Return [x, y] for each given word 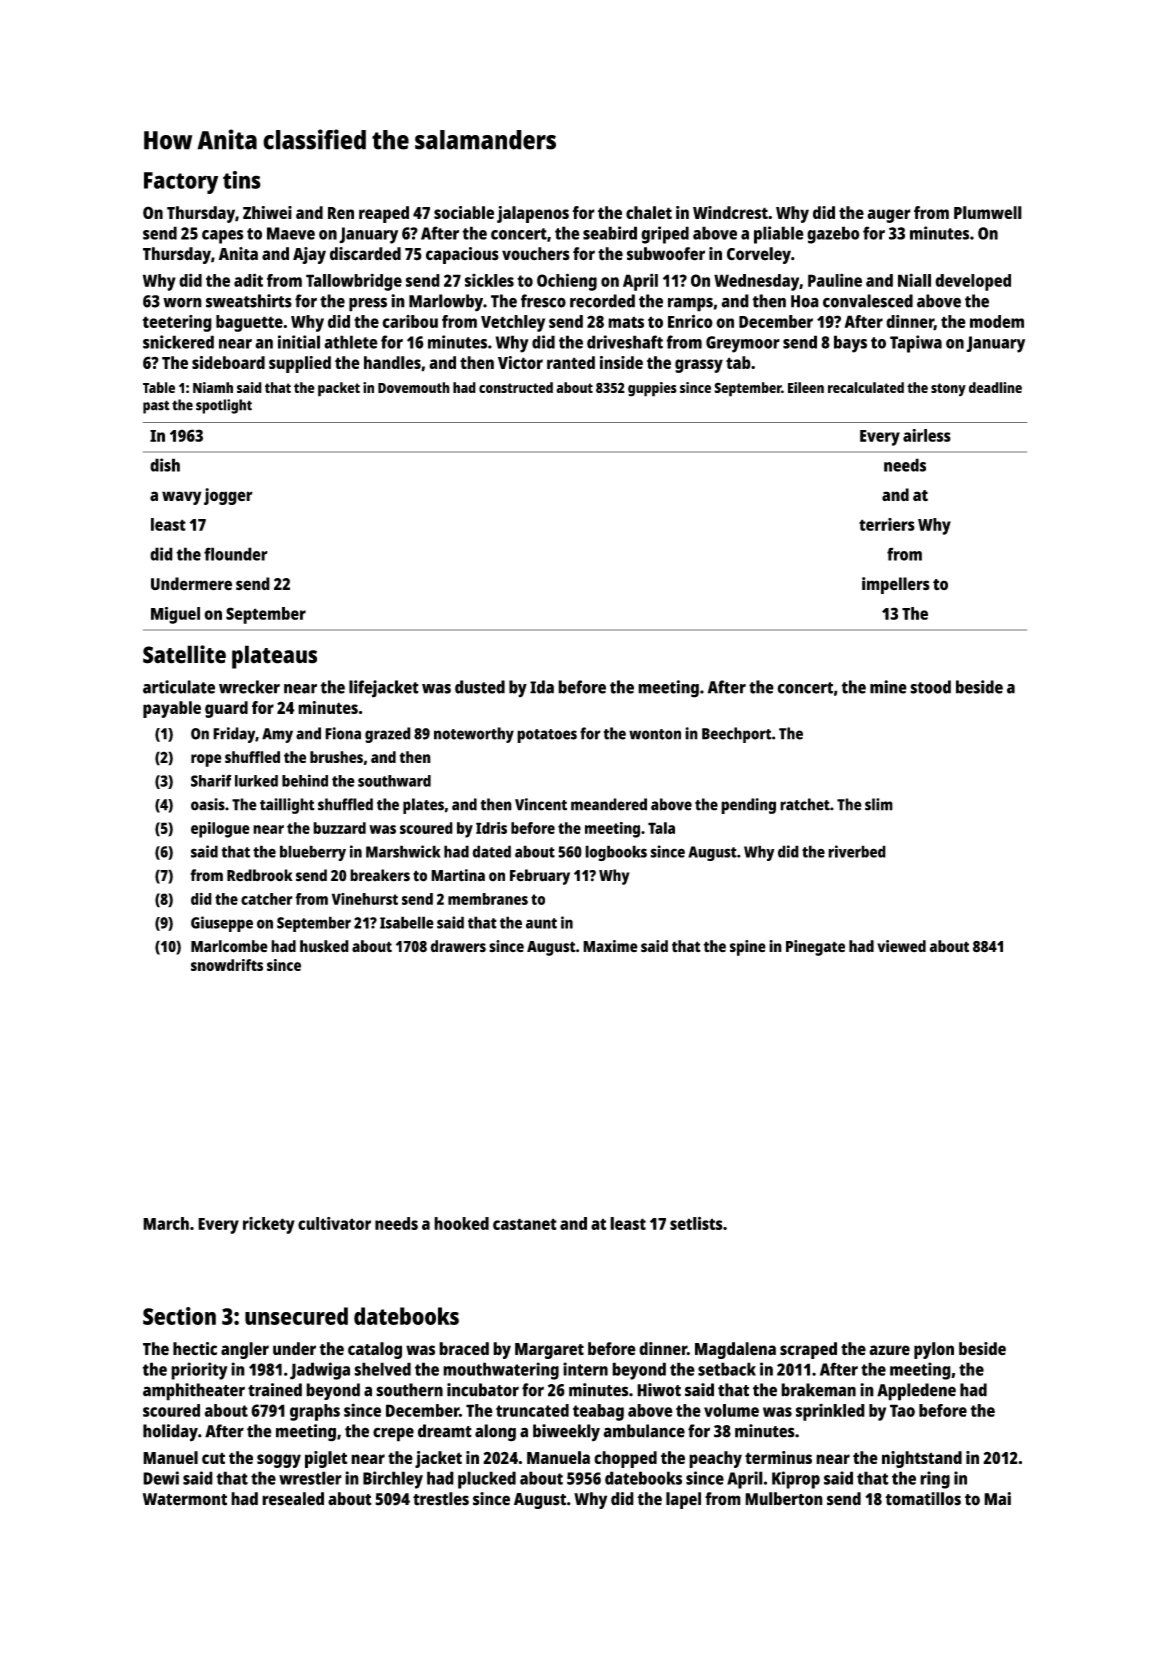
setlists [696, 1223]
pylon [934, 1350]
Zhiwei [267, 212]
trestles [441, 1499]
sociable [464, 212]
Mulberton [784, 1499]
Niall [914, 280]
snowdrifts [227, 965]
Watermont [185, 1499]
